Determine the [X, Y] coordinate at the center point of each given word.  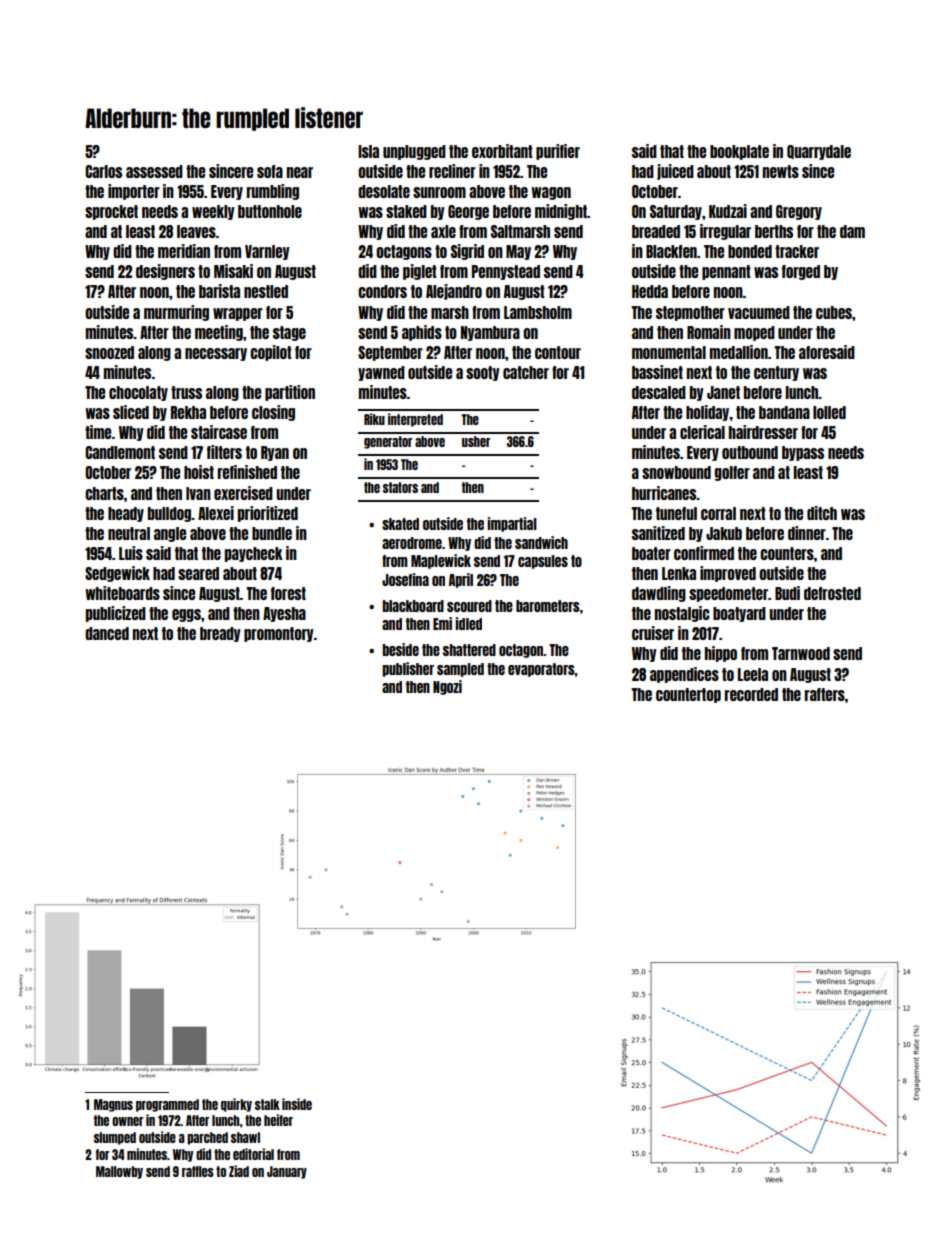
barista [219, 291]
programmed [167, 1105]
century [776, 373]
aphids [422, 333]
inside [297, 1104]
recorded [751, 694]
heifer [278, 1120]
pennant [726, 272]
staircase [219, 432]
